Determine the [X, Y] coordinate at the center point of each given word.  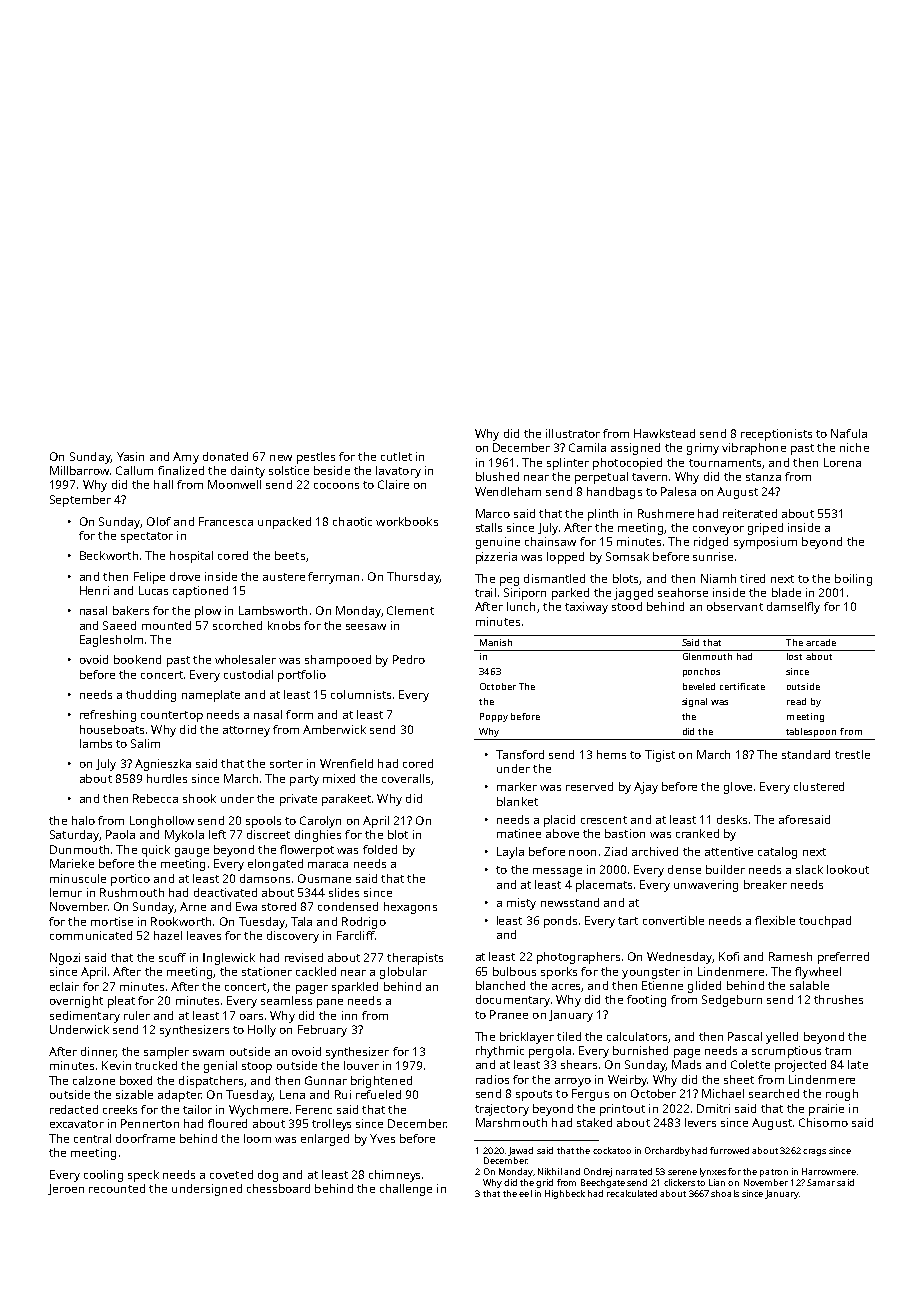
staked [594, 1122]
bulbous [514, 971]
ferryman [333, 578]
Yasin [130, 456]
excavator [77, 1124]
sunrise [713, 556]
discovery [293, 937]
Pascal [745, 1036]
